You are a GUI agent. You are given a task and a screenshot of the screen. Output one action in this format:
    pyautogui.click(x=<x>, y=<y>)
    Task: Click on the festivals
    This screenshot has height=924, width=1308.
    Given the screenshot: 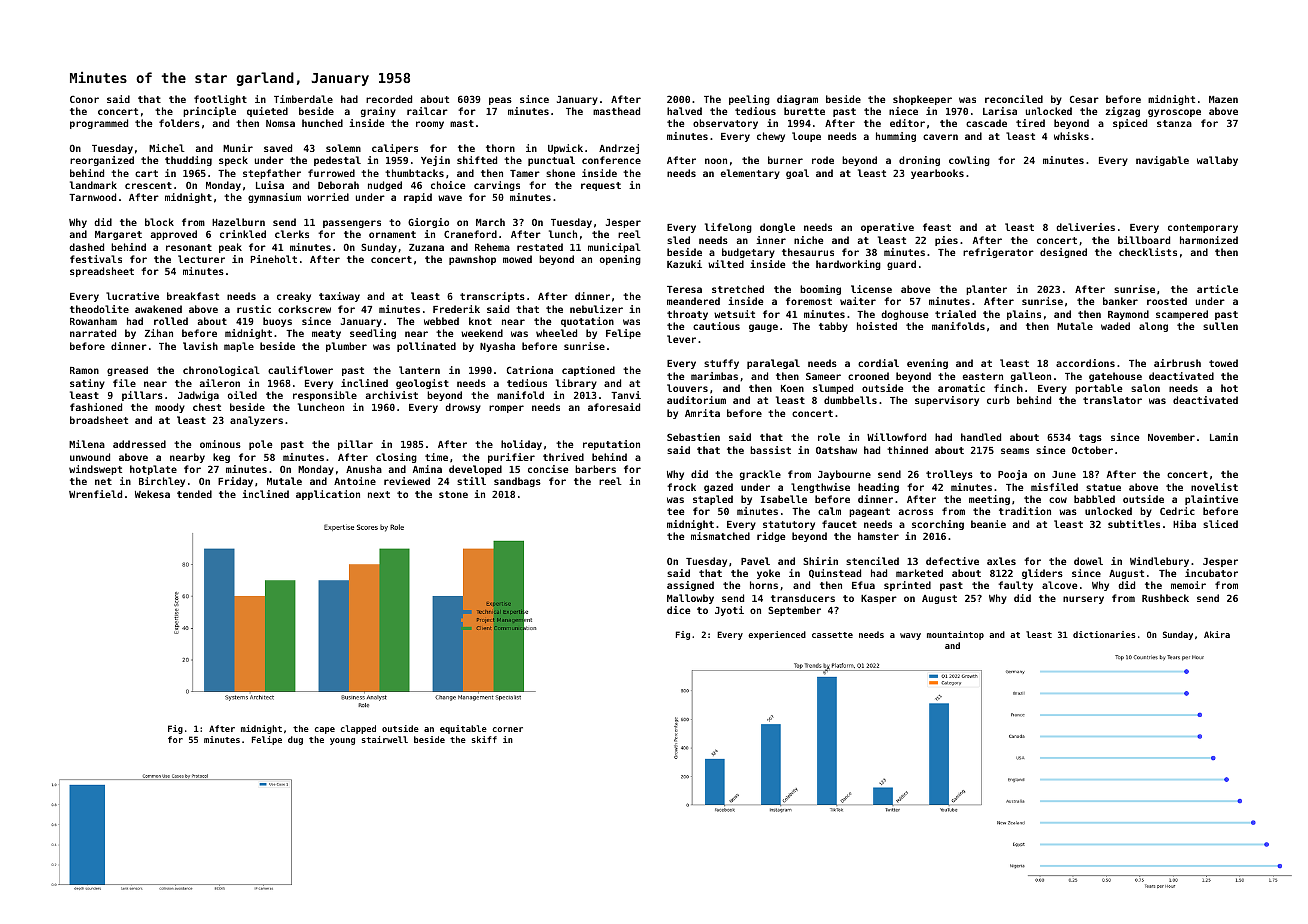 What is the action you would take?
    pyautogui.click(x=96, y=259)
